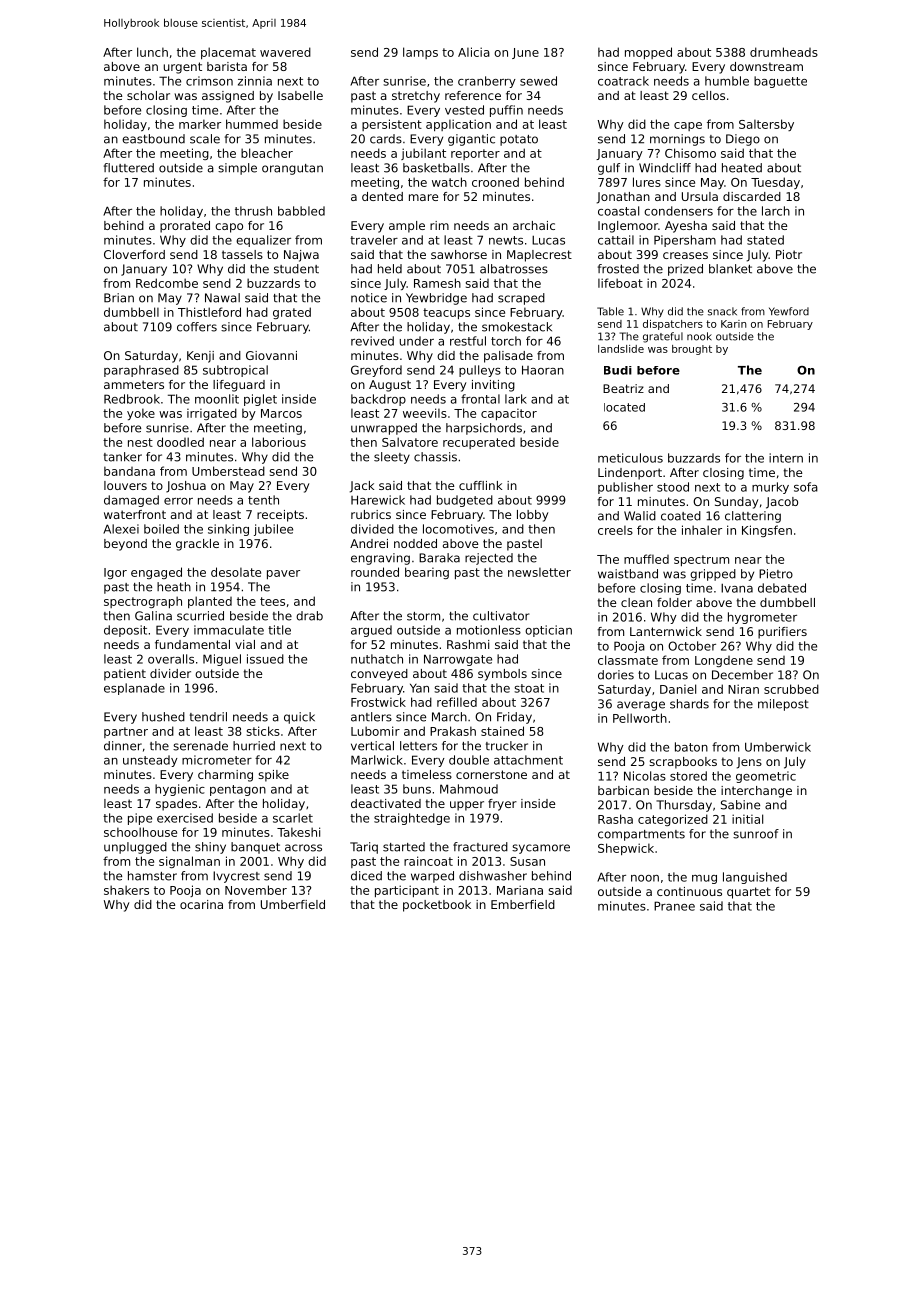 The height and width of the image is (1308, 924). Describe the element at coordinates (161, 529) in the image. I see `boiled` at that location.
